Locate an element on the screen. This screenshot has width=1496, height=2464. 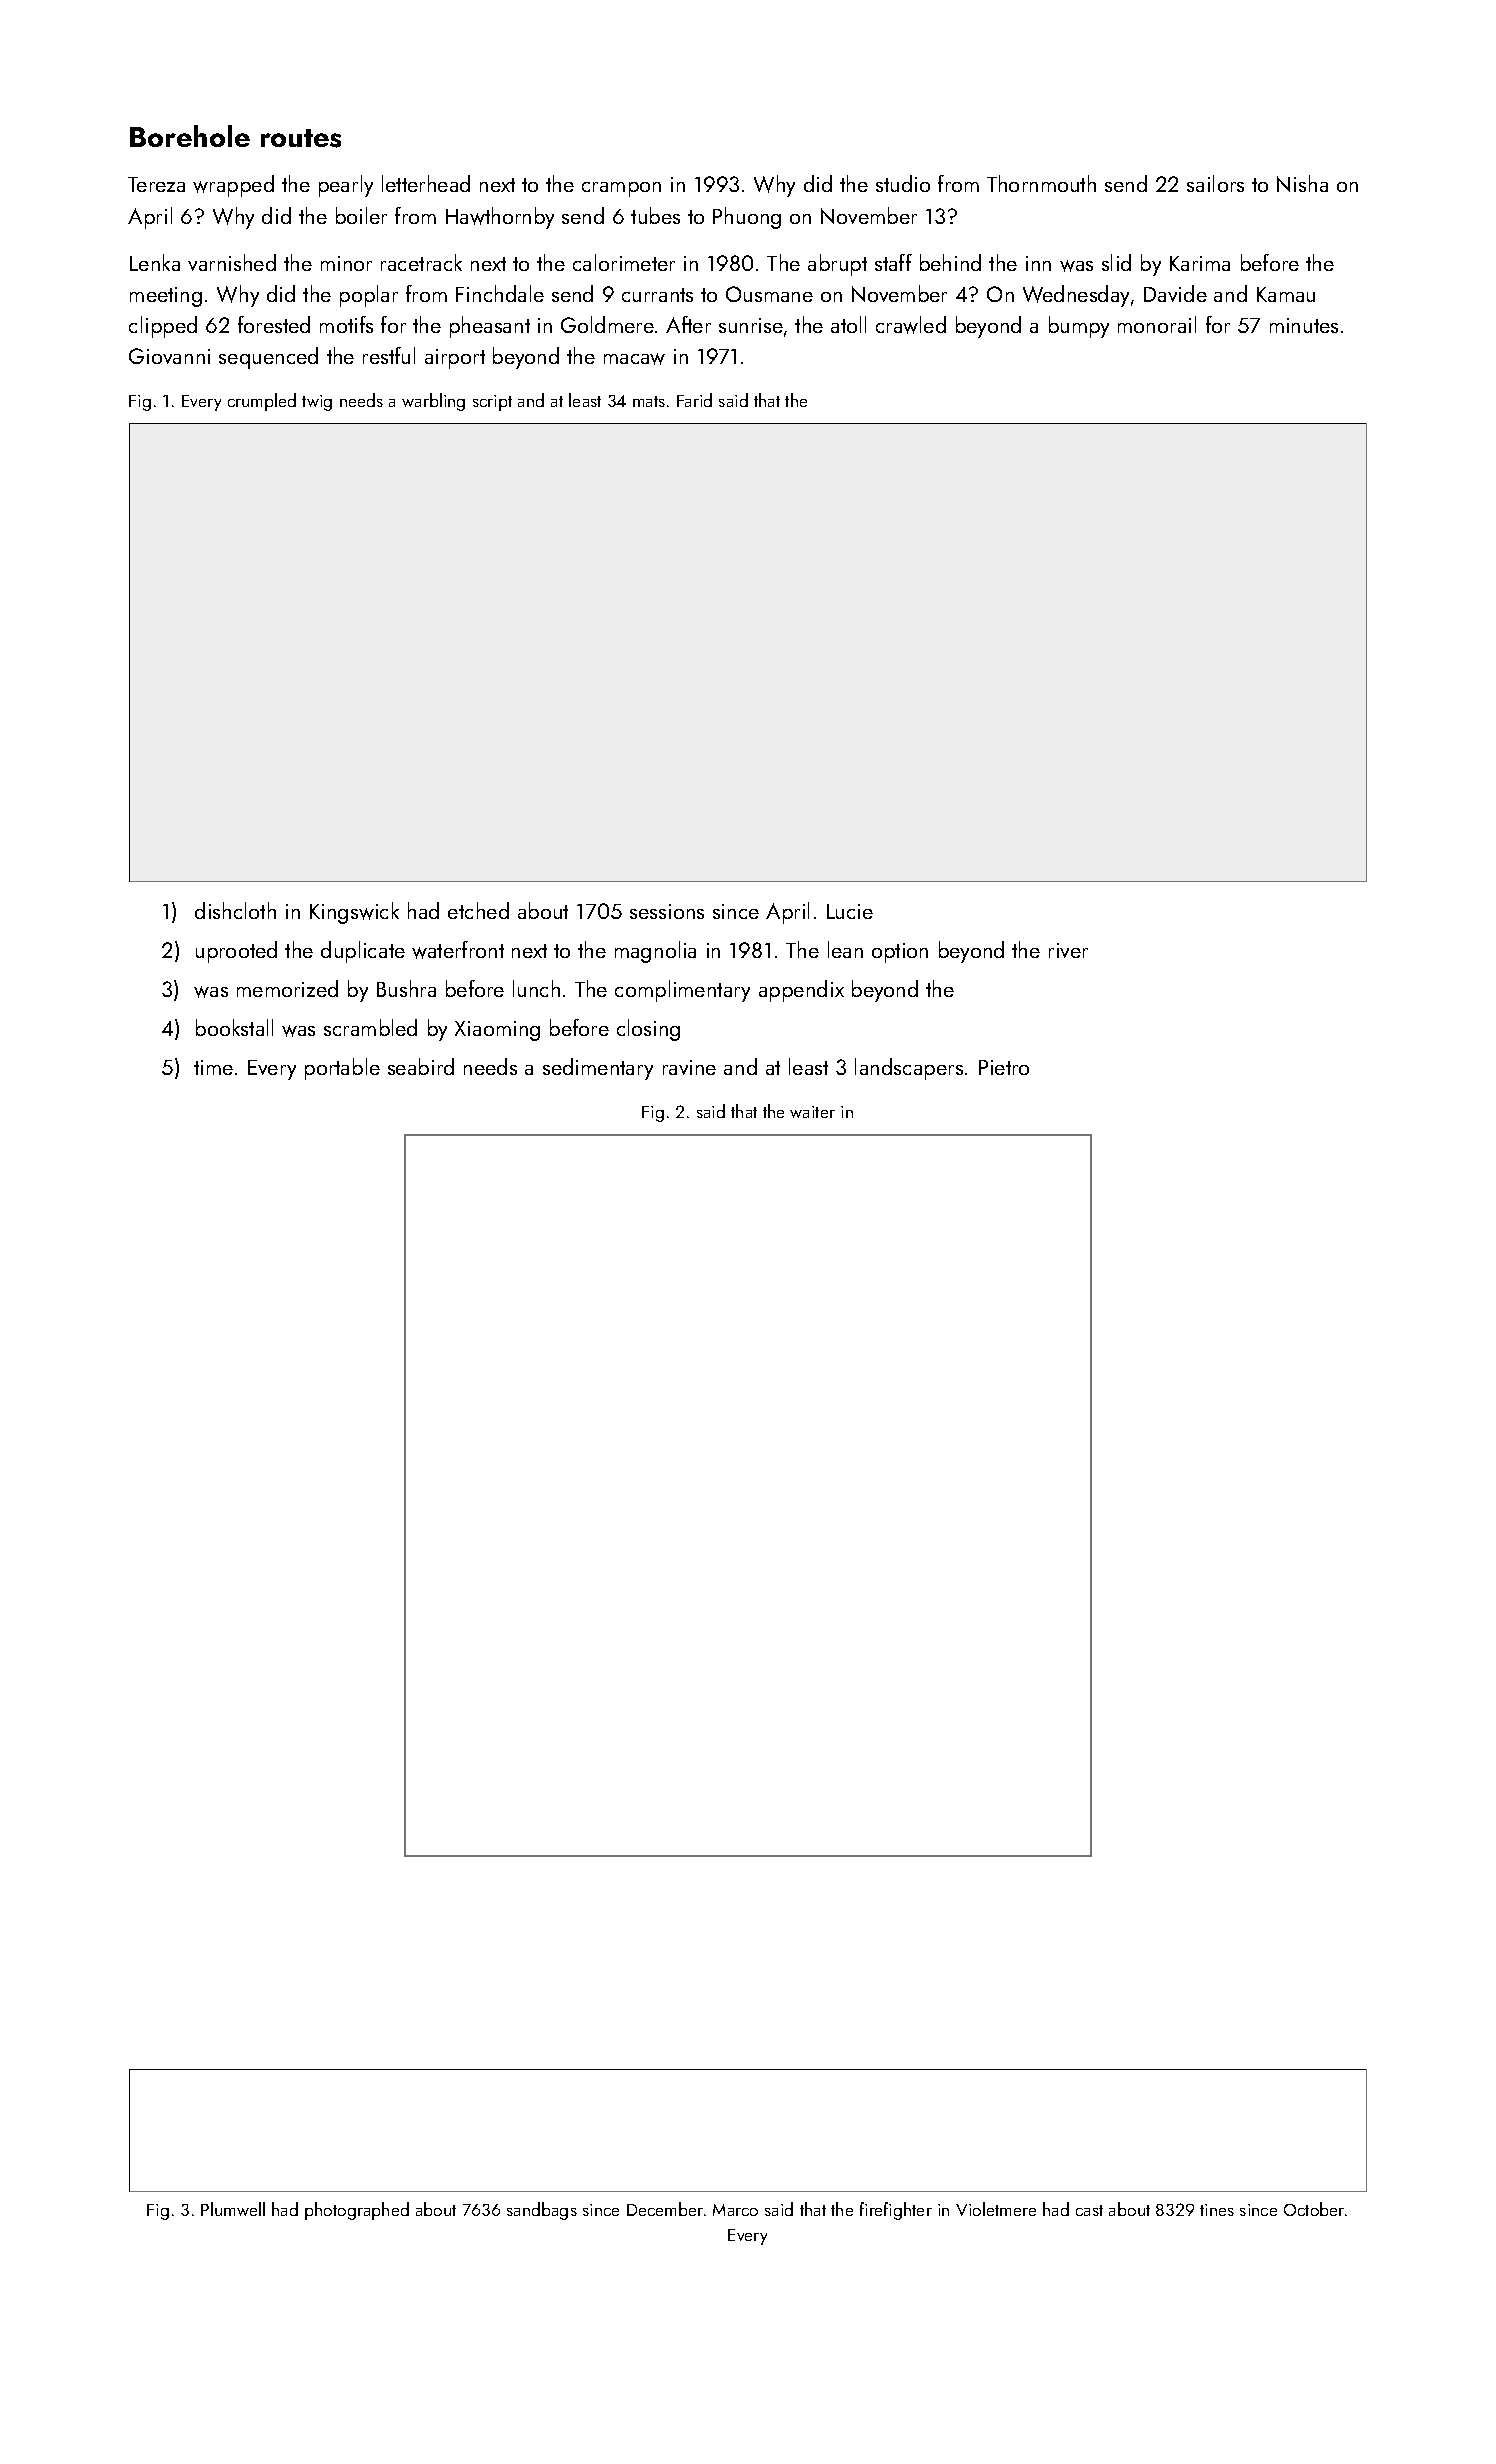
memorized is located at coordinates (287, 988).
